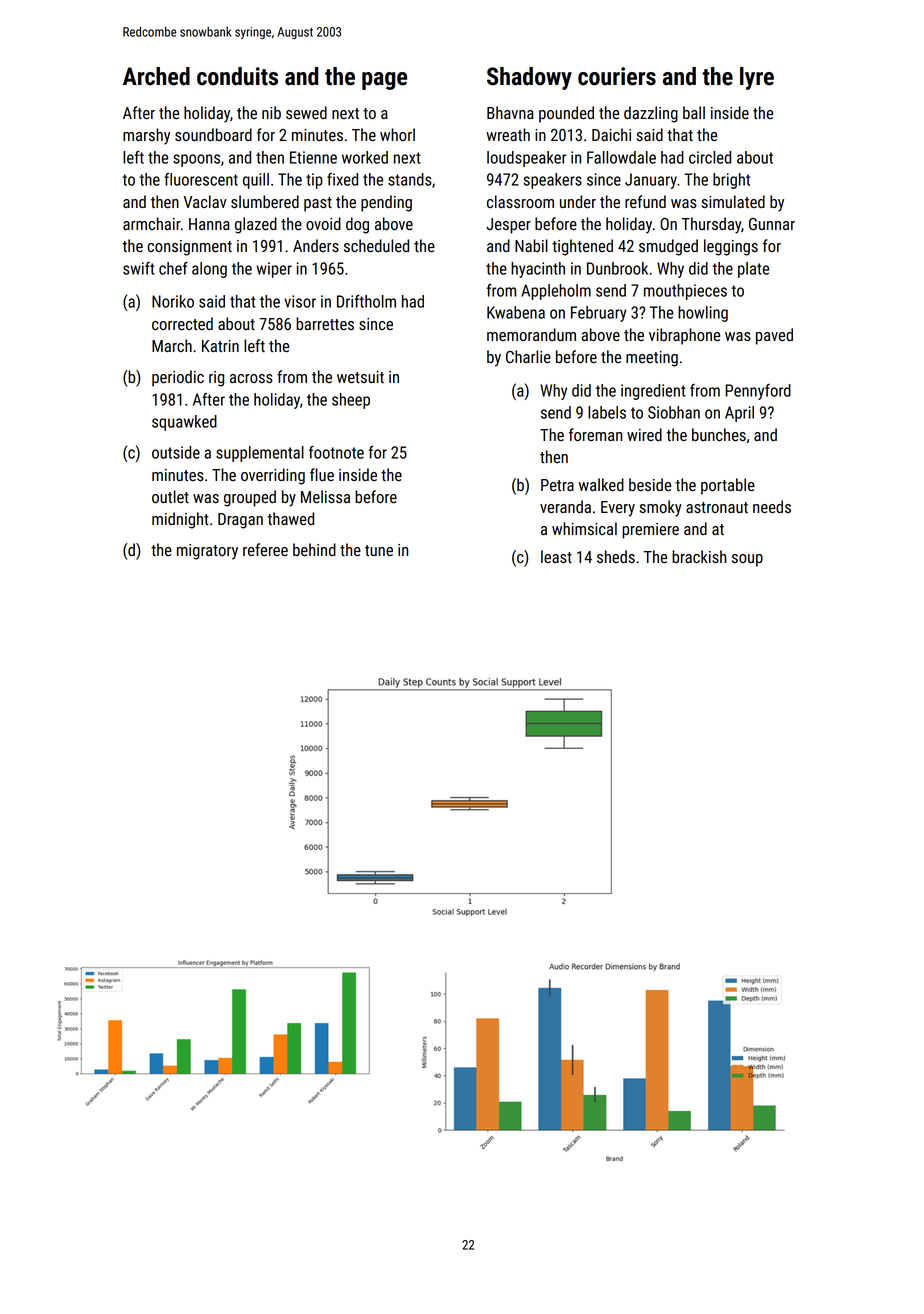 Image resolution: width=924 pixels, height=1314 pixels. What do you see at coordinates (156, 76) in the screenshot?
I see `Arched` at bounding box center [156, 76].
